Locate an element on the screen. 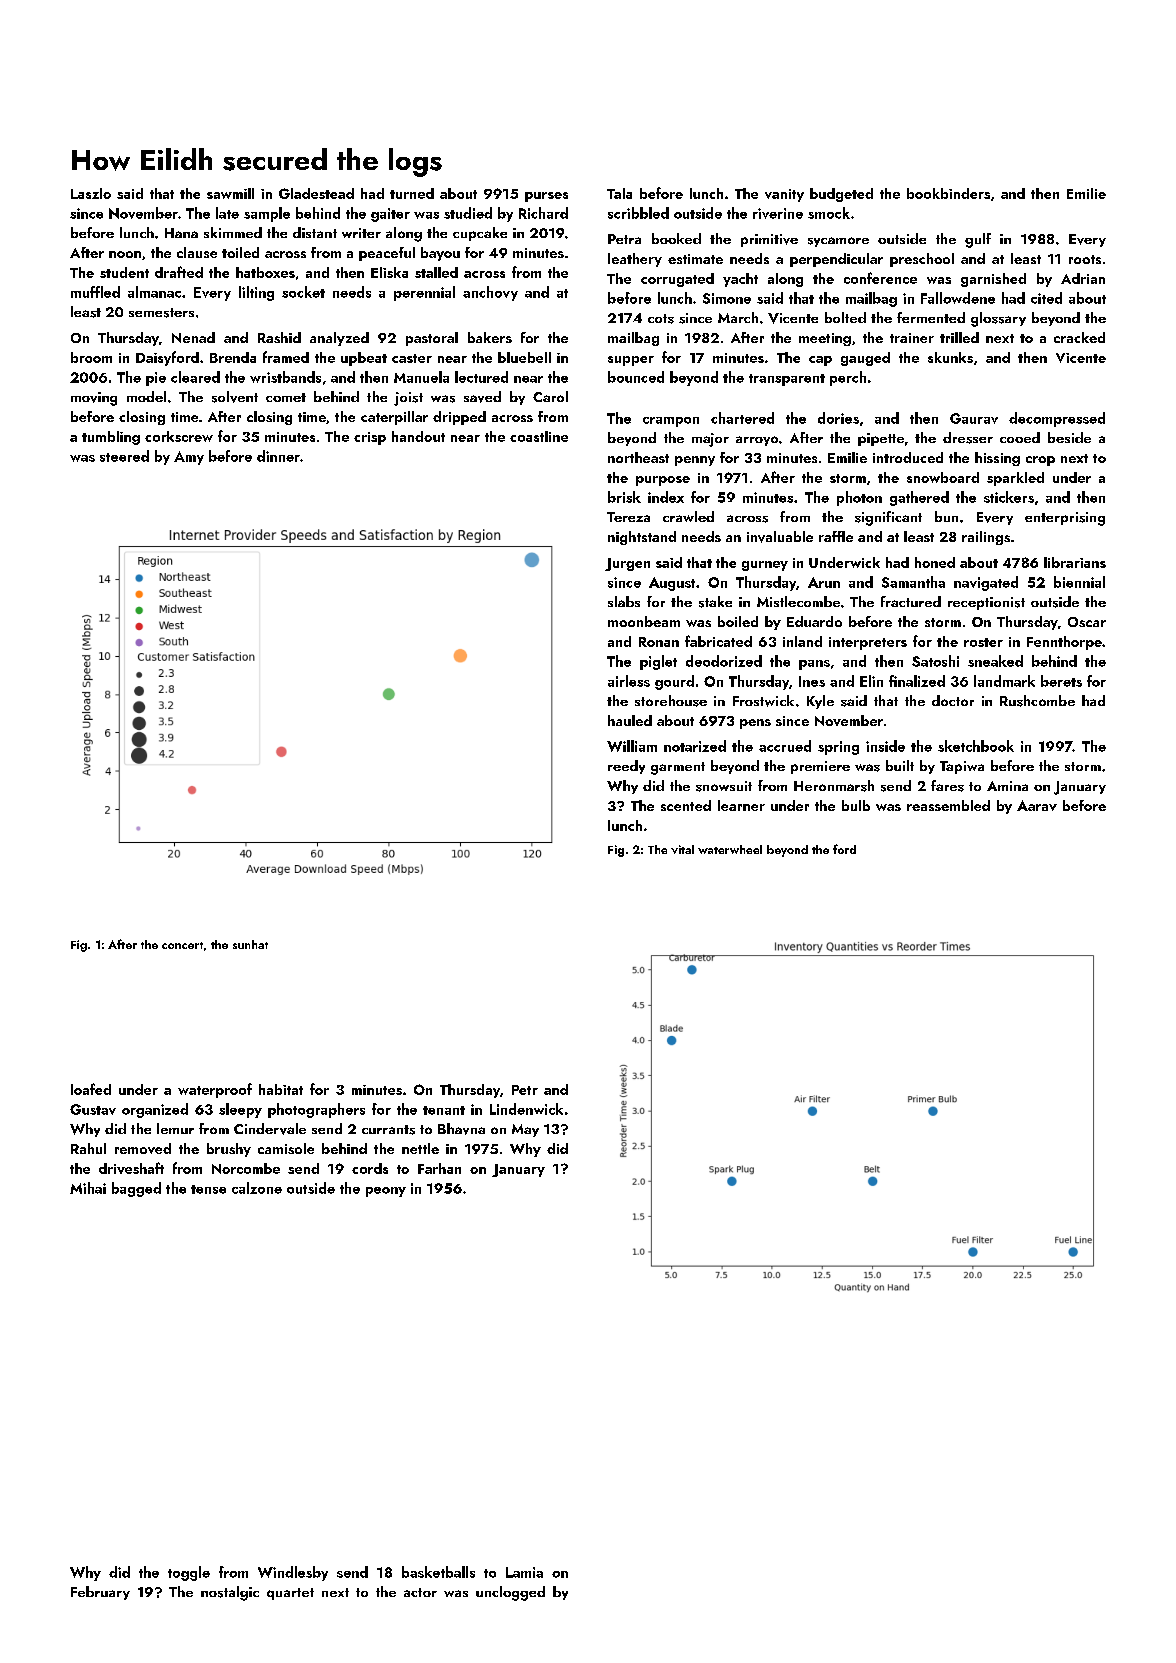  Lamia is located at coordinates (524, 1572).
